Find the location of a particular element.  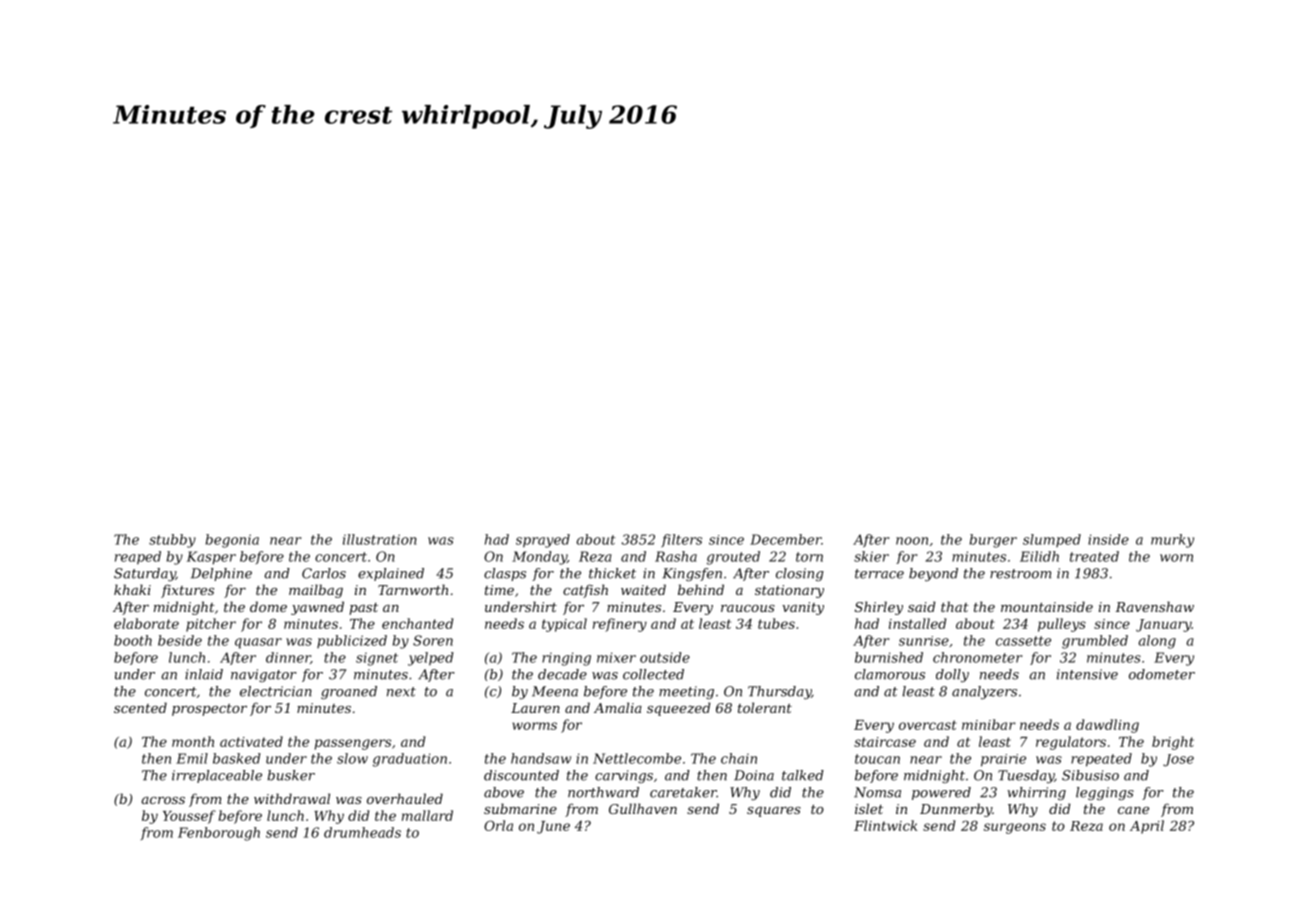

Jose is located at coordinates (1178, 760).
